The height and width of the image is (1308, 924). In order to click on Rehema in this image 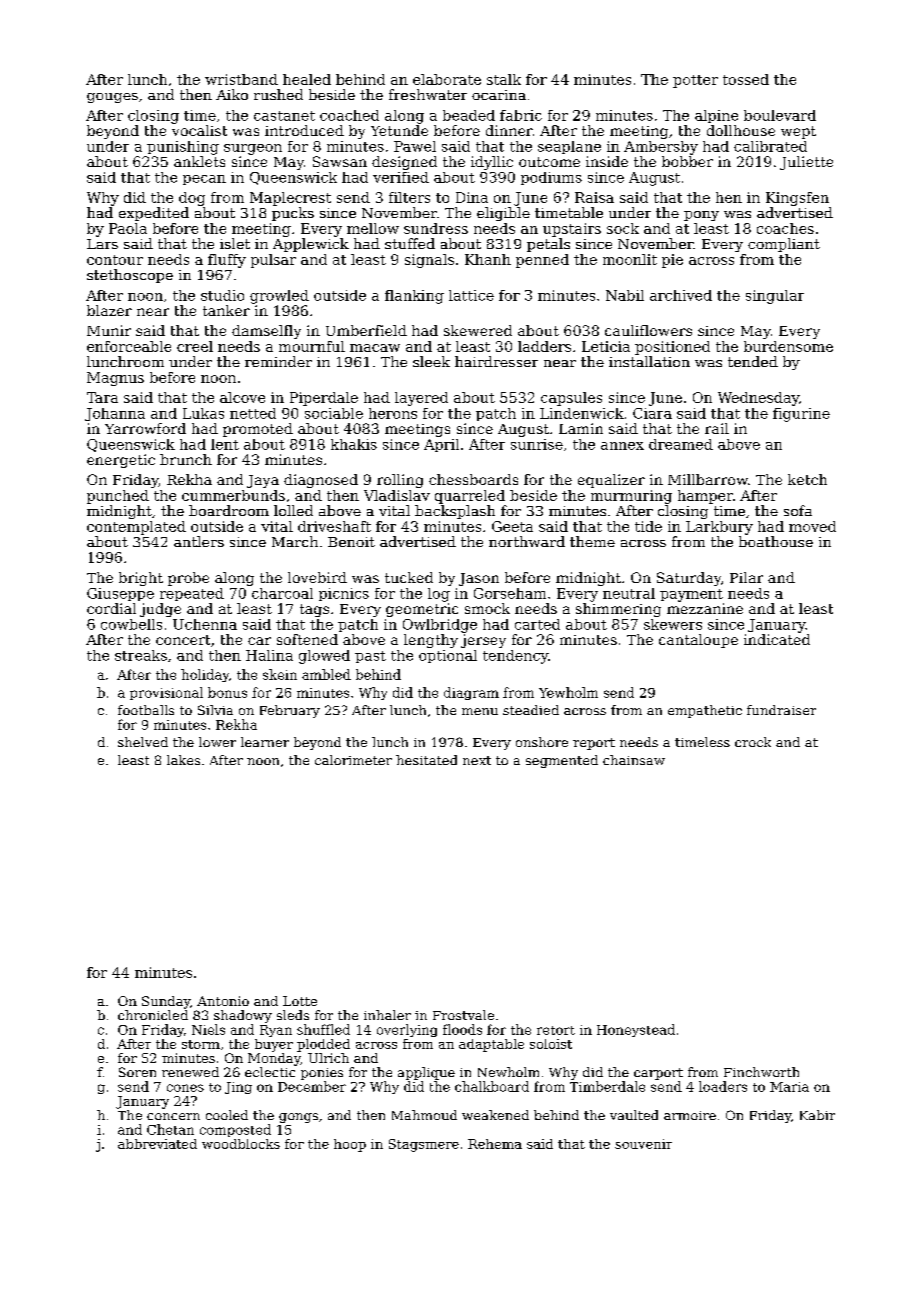, I will do `click(495, 1144)`.
